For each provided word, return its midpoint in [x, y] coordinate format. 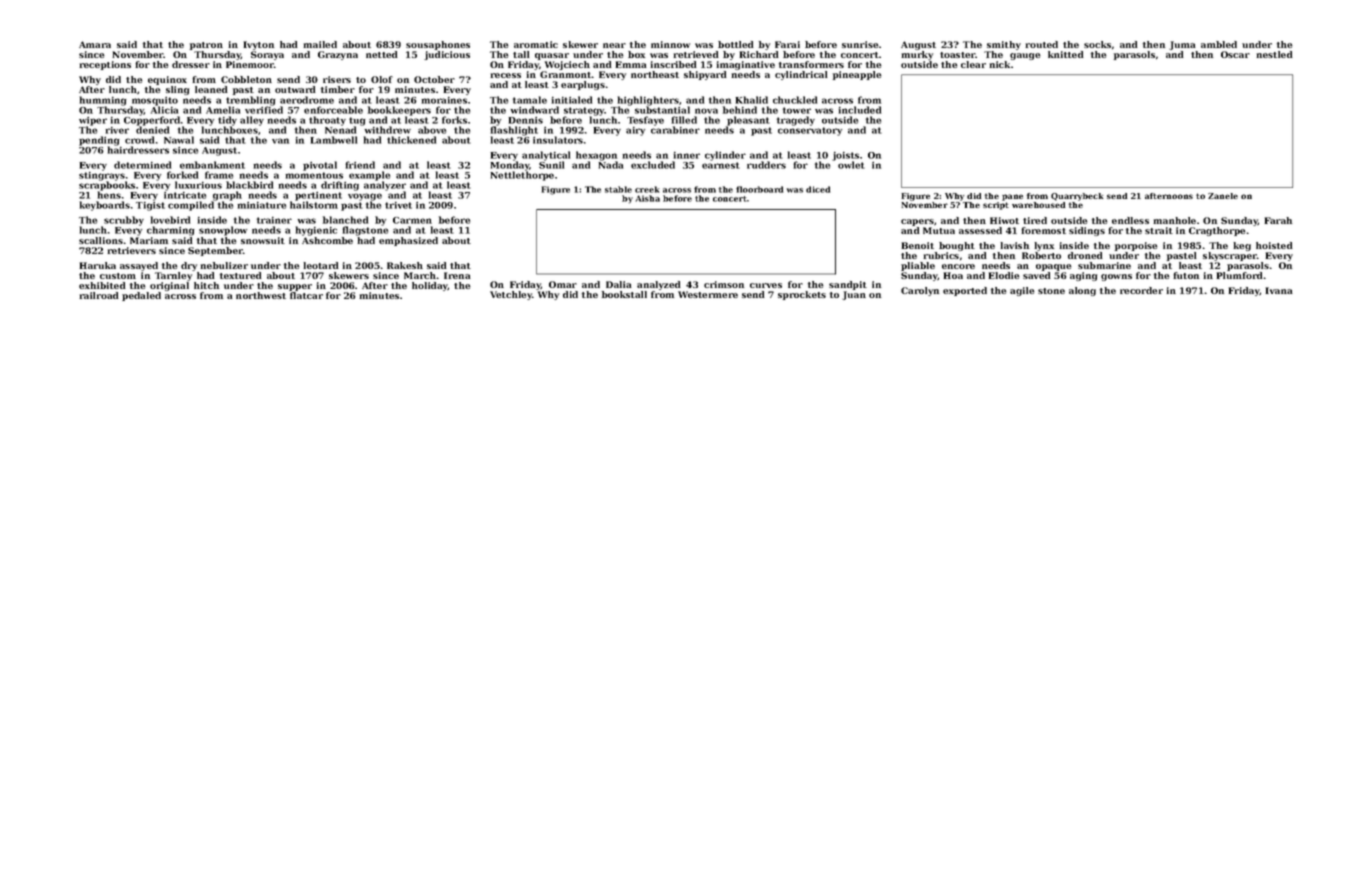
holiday [430, 286]
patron [206, 46]
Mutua [939, 230]
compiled [191, 206]
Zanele [1223, 196]
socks [1097, 44]
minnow [670, 44]
